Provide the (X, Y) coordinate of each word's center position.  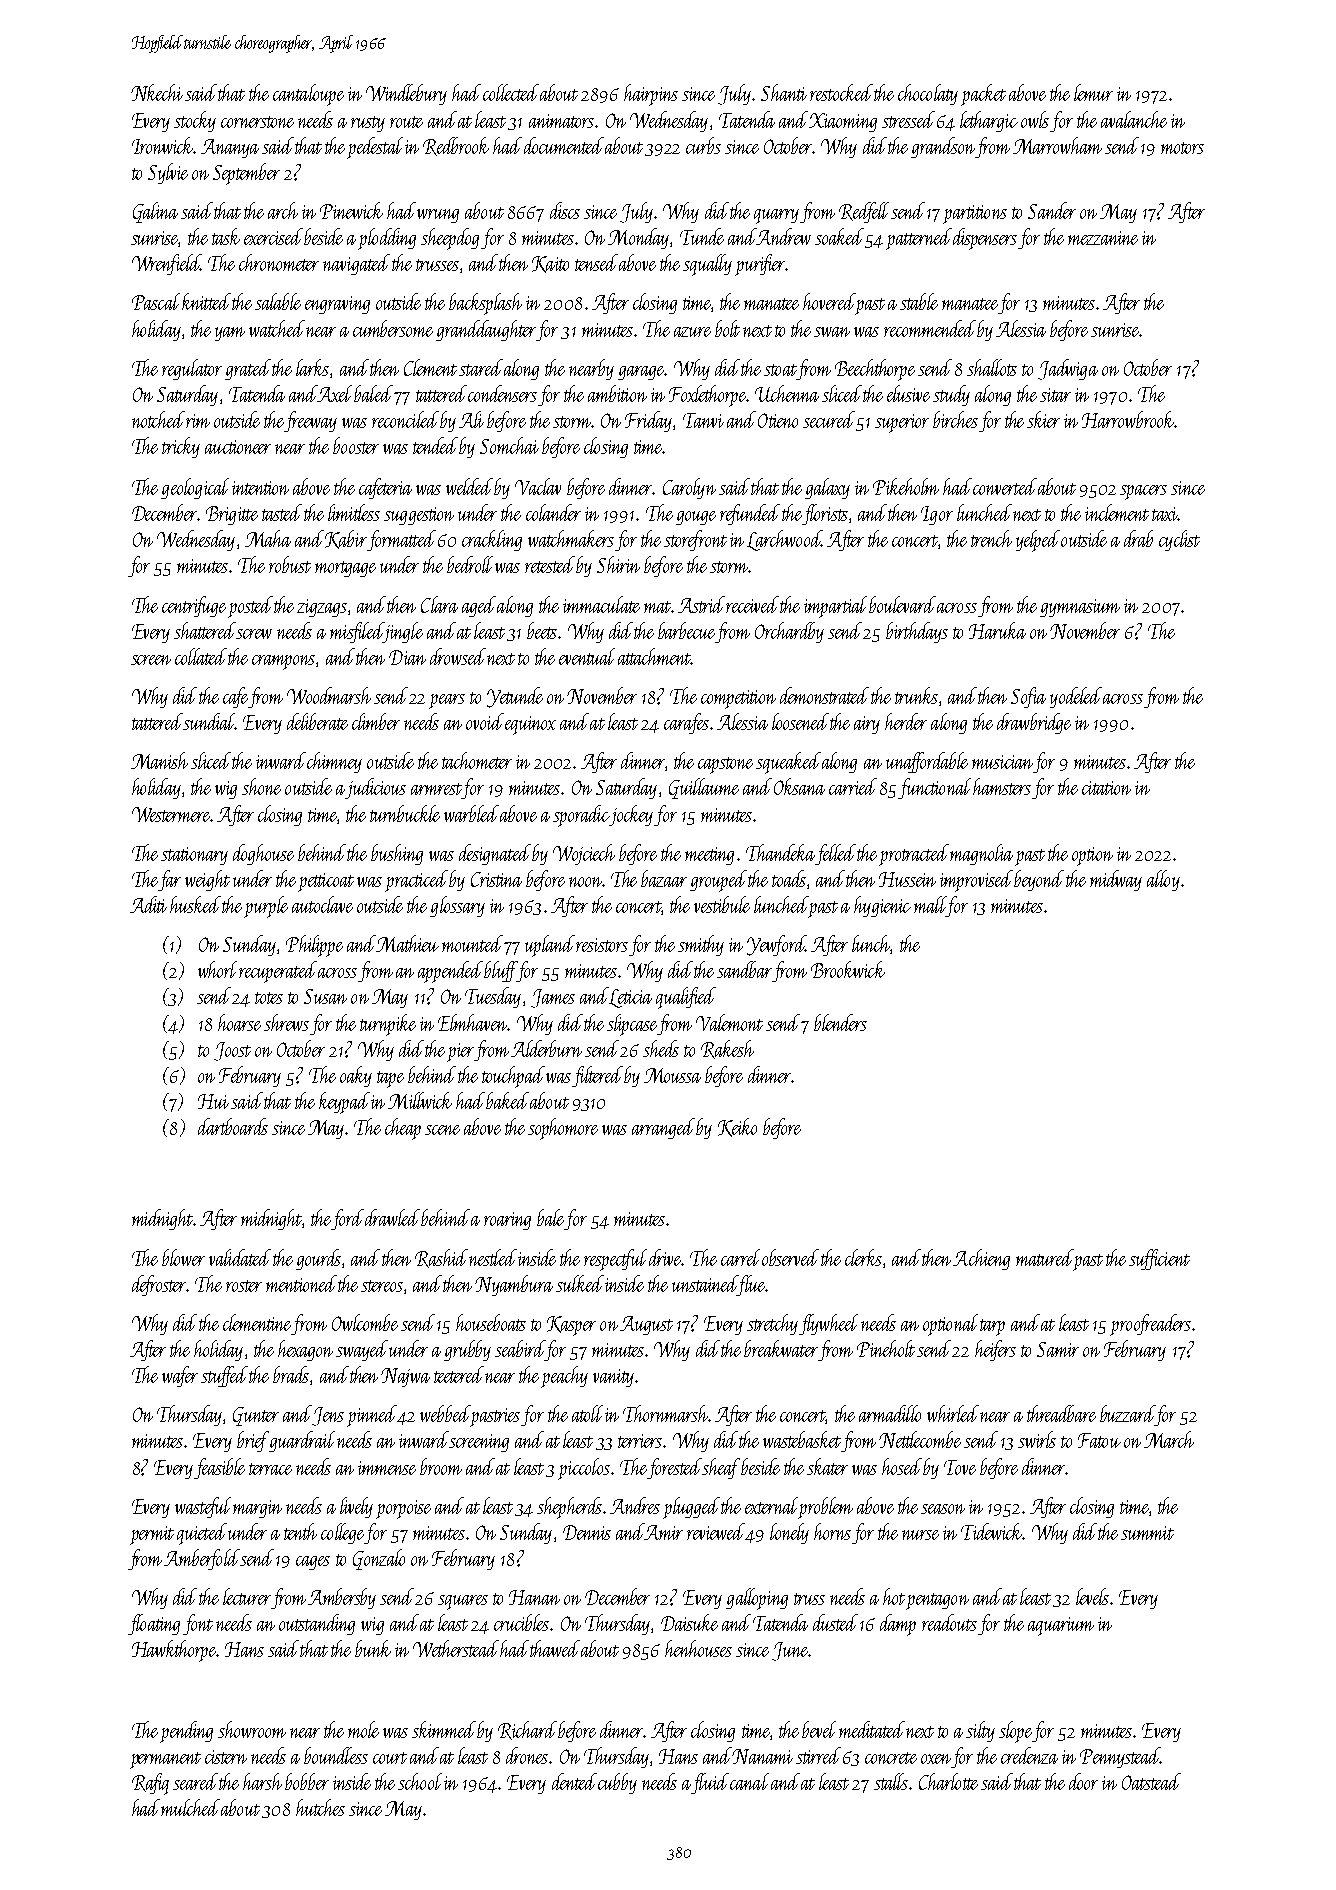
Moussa (672, 1075)
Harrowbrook (1128, 419)
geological (195, 488)
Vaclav (538, 486)
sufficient (1159, 1259)
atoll (587, 1413)
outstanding (317, 1624)
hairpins (651, 95)
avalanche (1134, 119)
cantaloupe (308, 95)
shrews (286, 1022)
